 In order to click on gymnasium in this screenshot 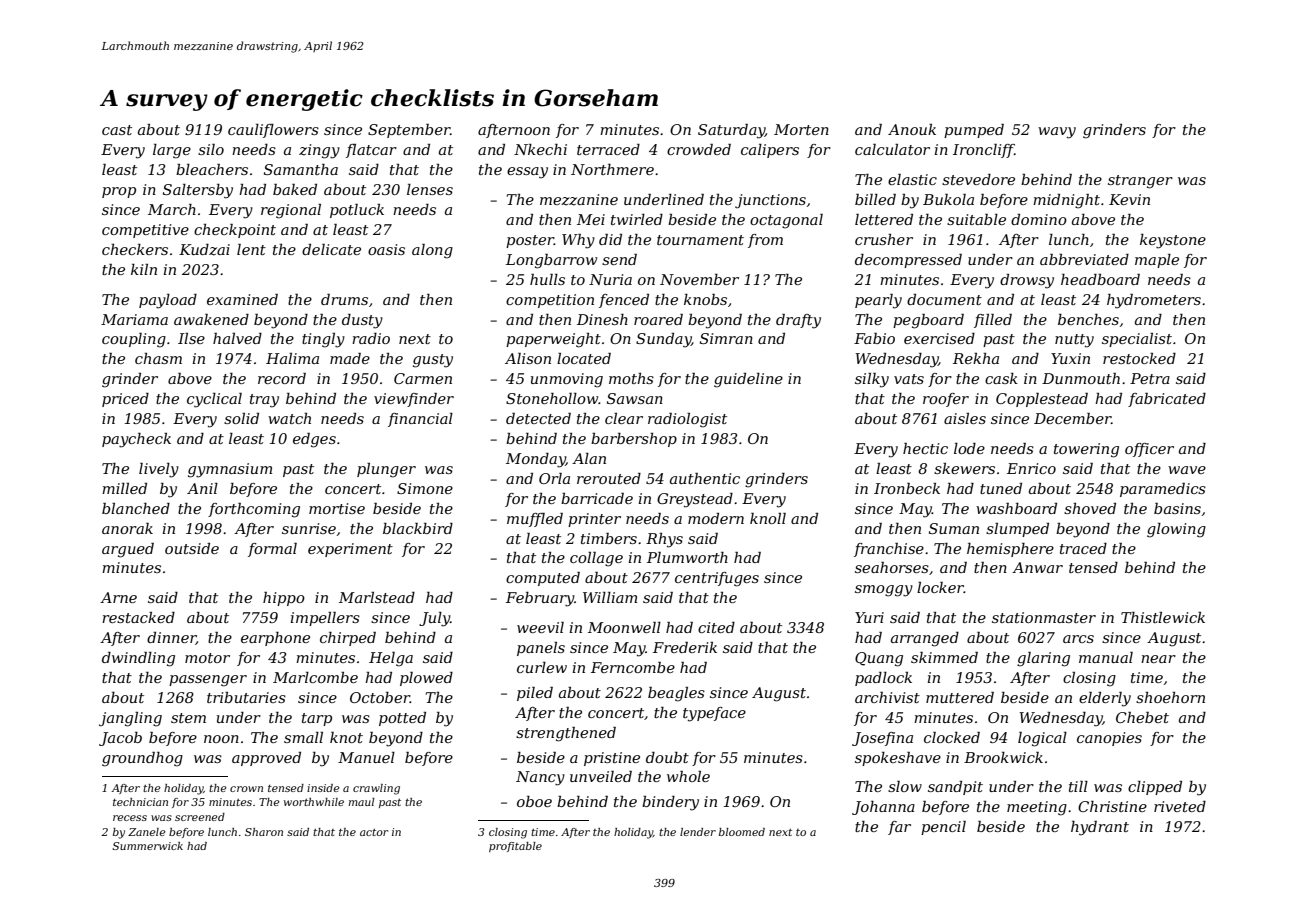, I will do `click(230, 470)`.
